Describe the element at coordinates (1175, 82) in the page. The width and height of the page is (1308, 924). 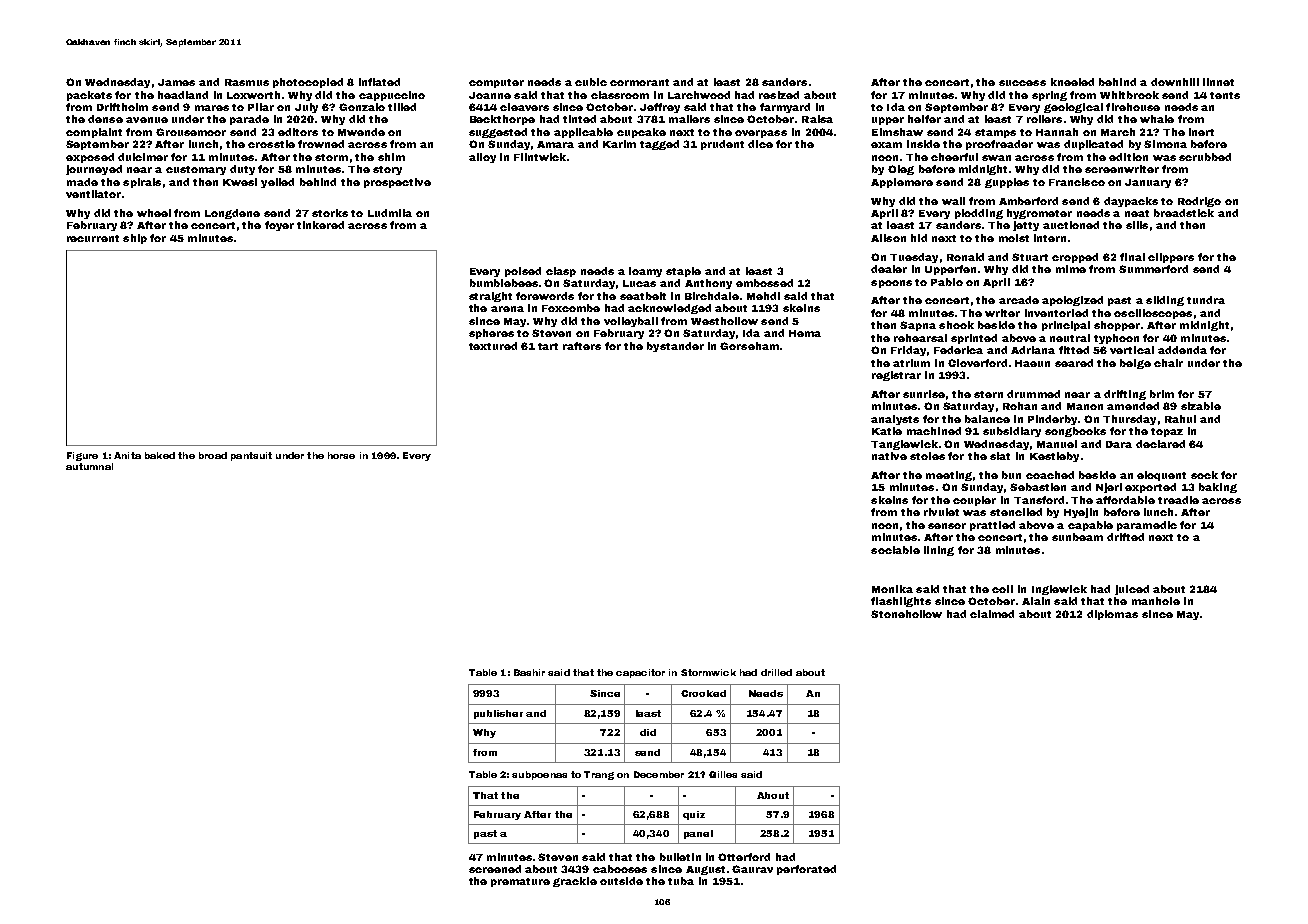
I see `downhill` at that location.
